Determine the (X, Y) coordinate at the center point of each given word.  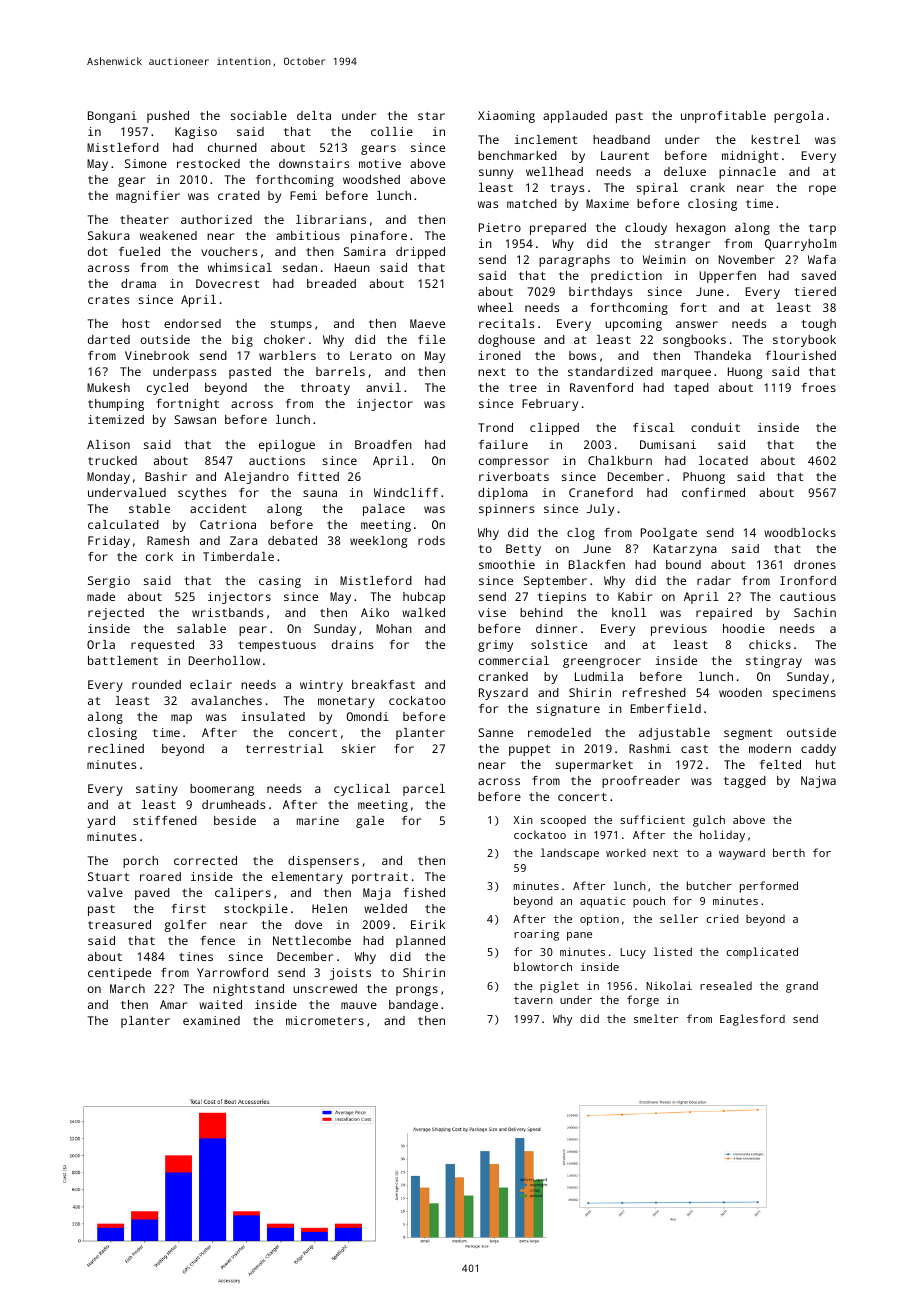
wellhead (554, 171)
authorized (216, 219)
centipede (119, 974)
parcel (424, 790)
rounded (156, 684)
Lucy (633, 953)
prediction (626, 277)
